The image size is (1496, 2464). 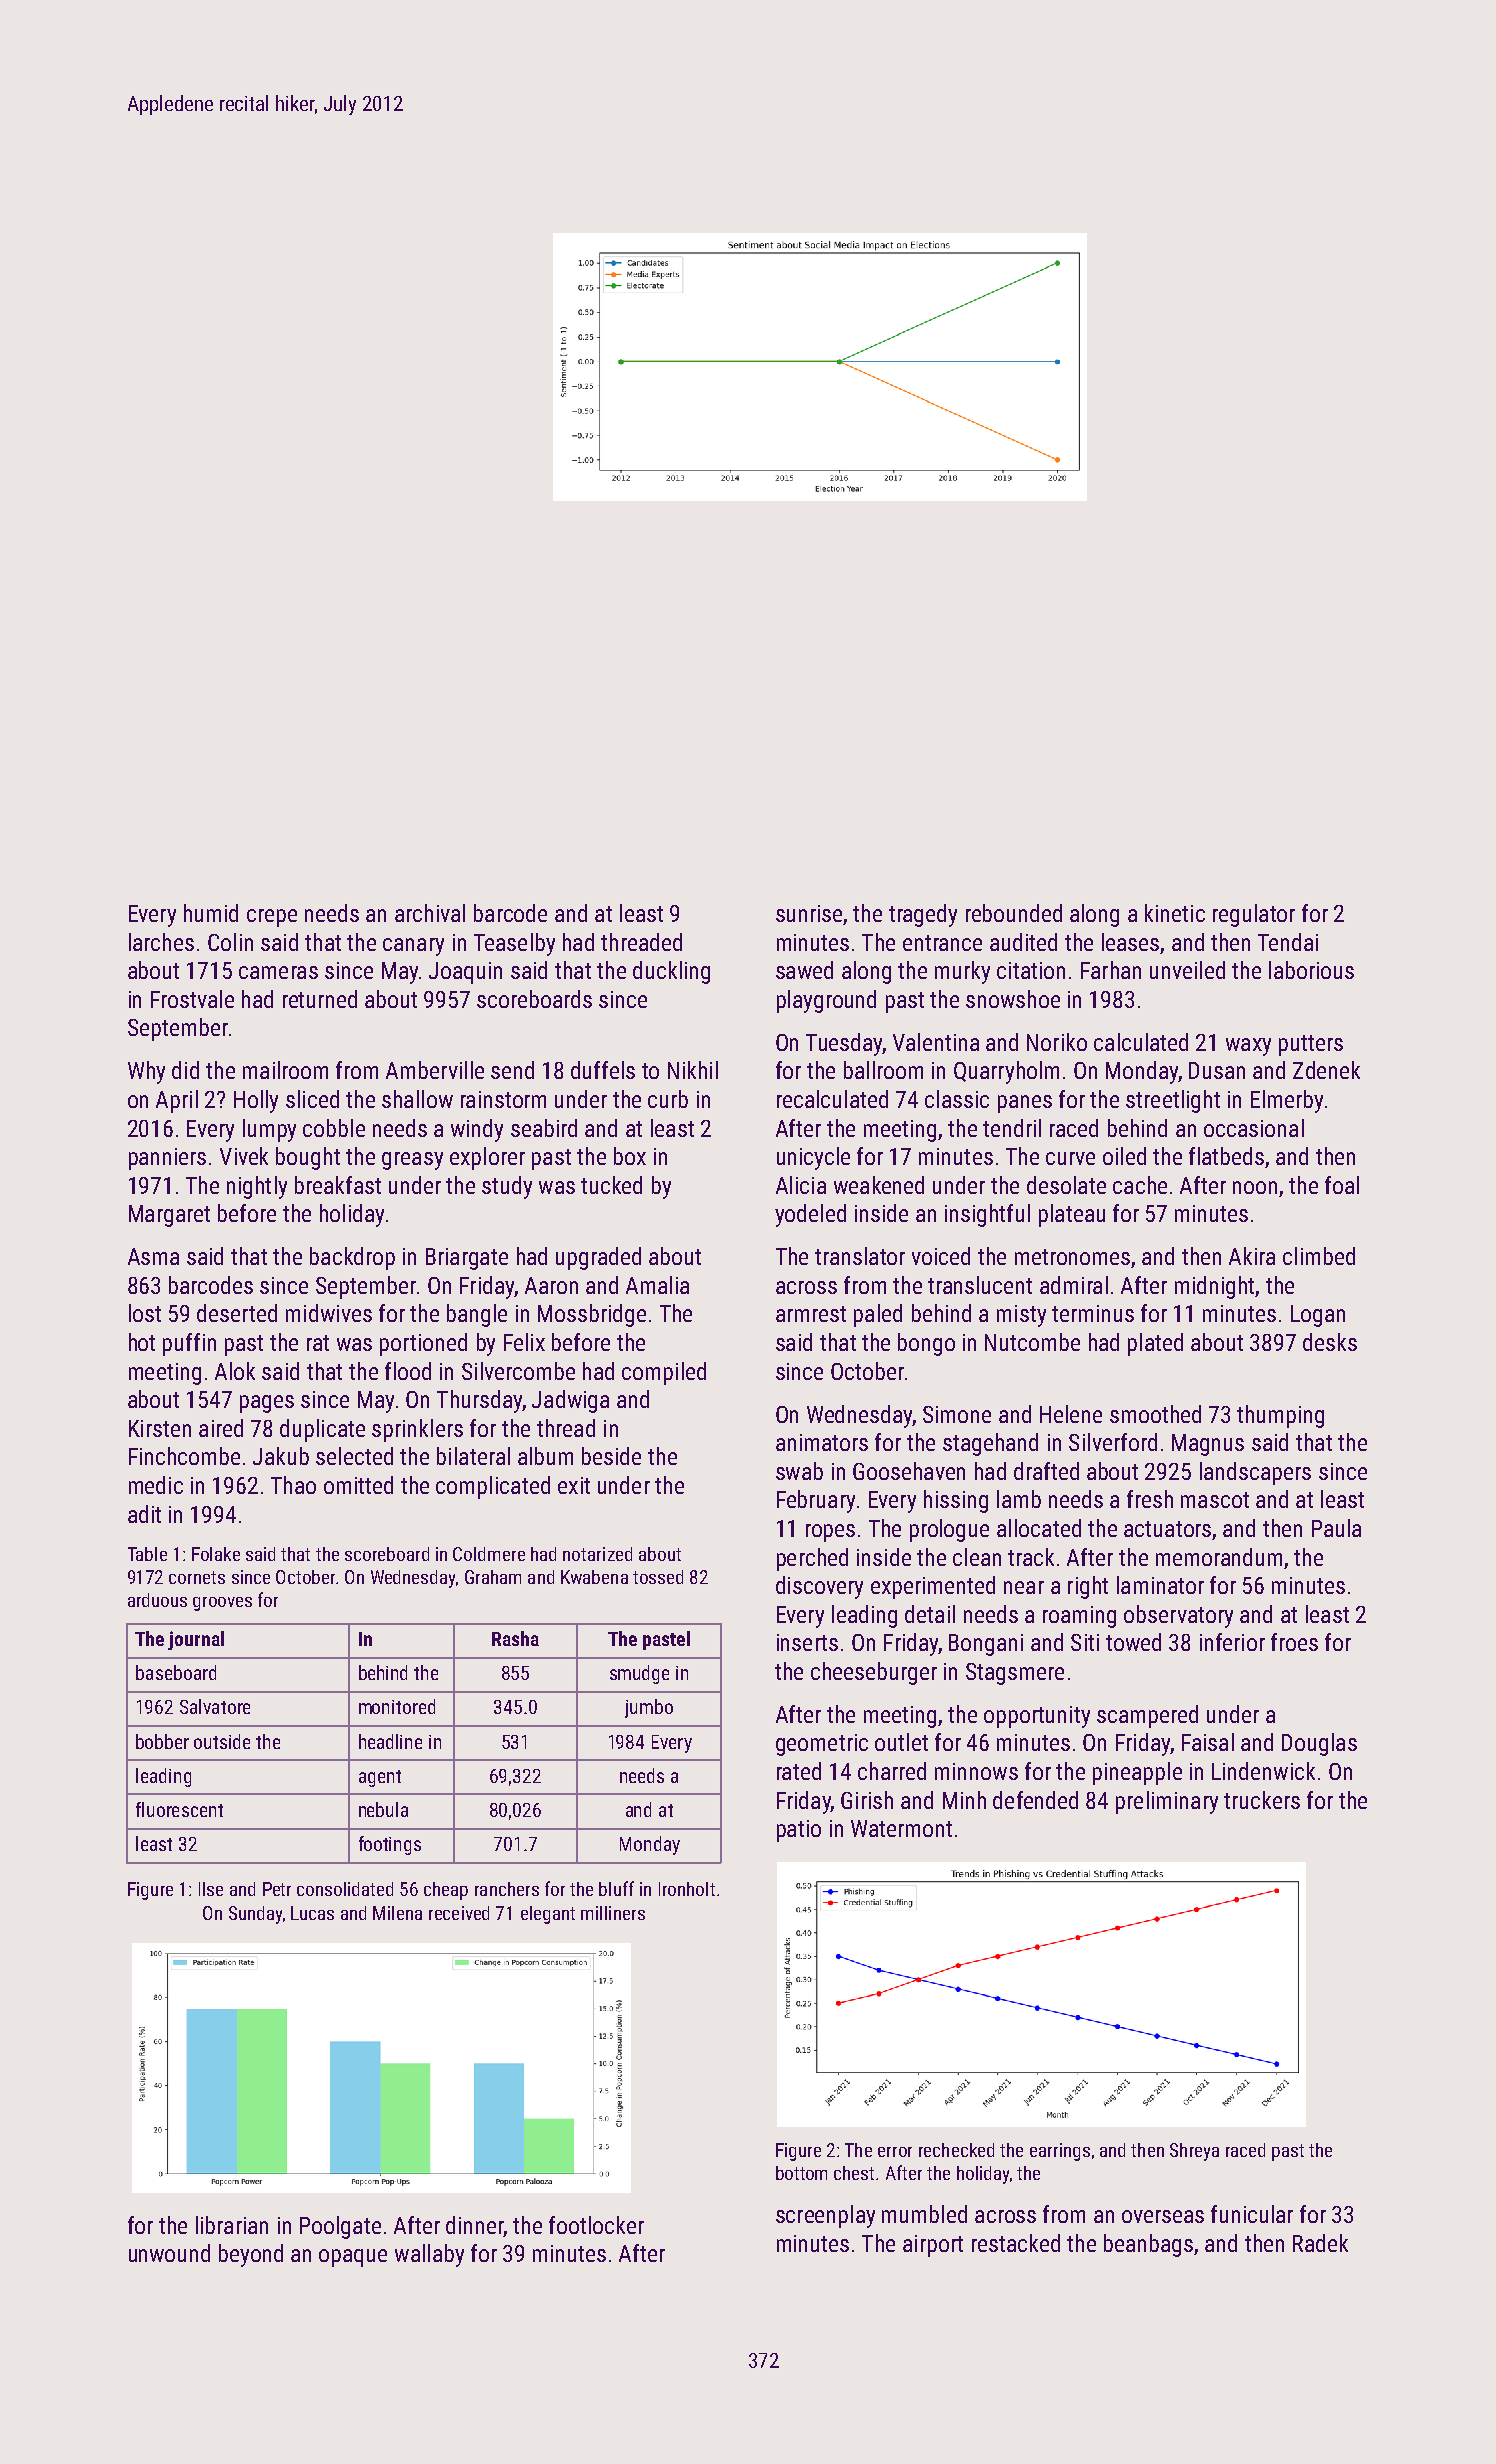 What do you see at coordinates (1219, 1557) in the page?
I see `memorandum` at bounding box center [1219, 1557].
